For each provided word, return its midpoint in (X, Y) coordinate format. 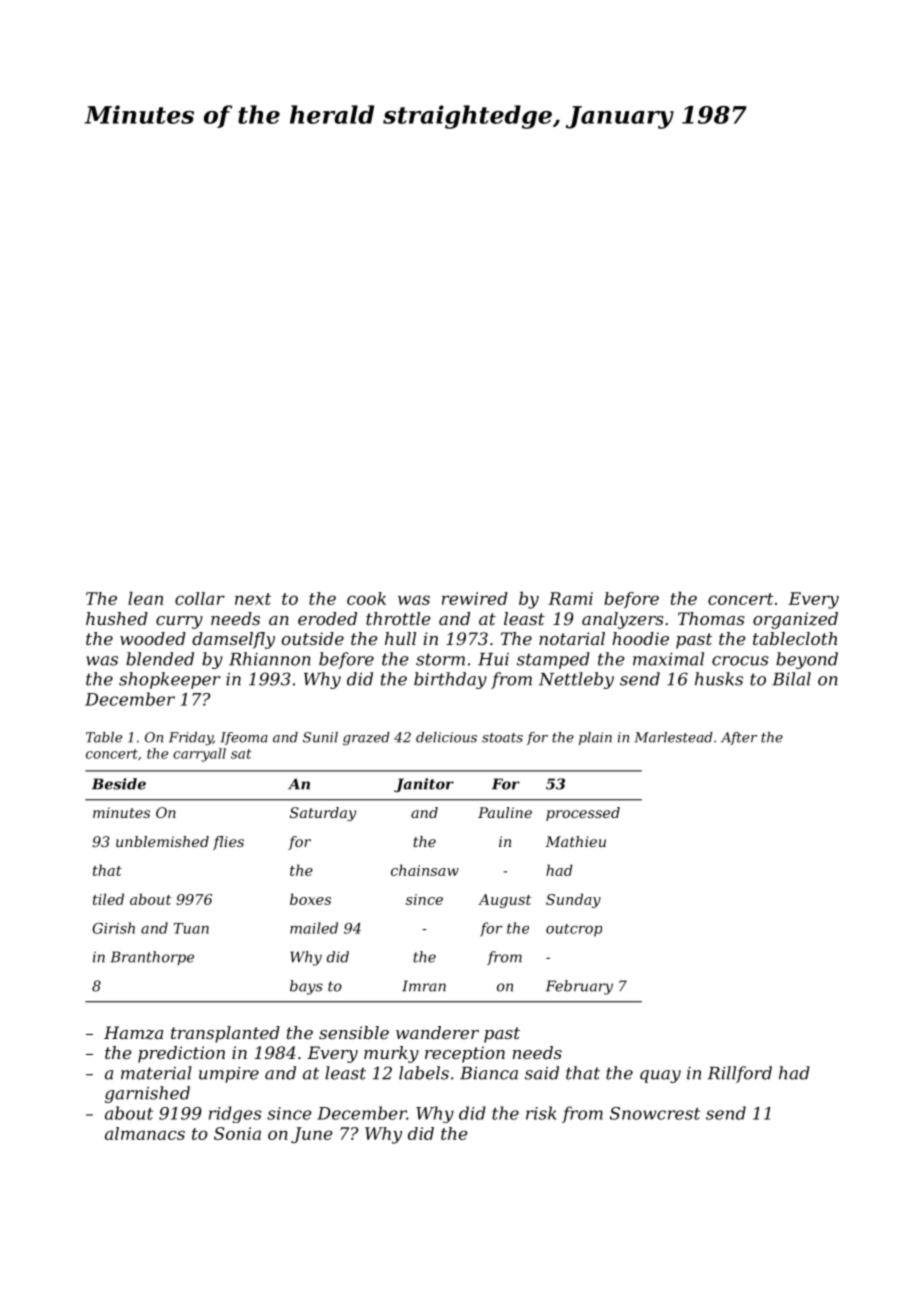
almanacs (145, 1133)
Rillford (739, 1074)
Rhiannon (270, 659)
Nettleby (576, 680)
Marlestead (673, 737)
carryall (199, 755)
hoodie (640, 638)
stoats (502, 738)
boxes (310, 899)
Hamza (133, 1033)
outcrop (574, 930)
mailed (314, 928)
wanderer (437, 1032)
